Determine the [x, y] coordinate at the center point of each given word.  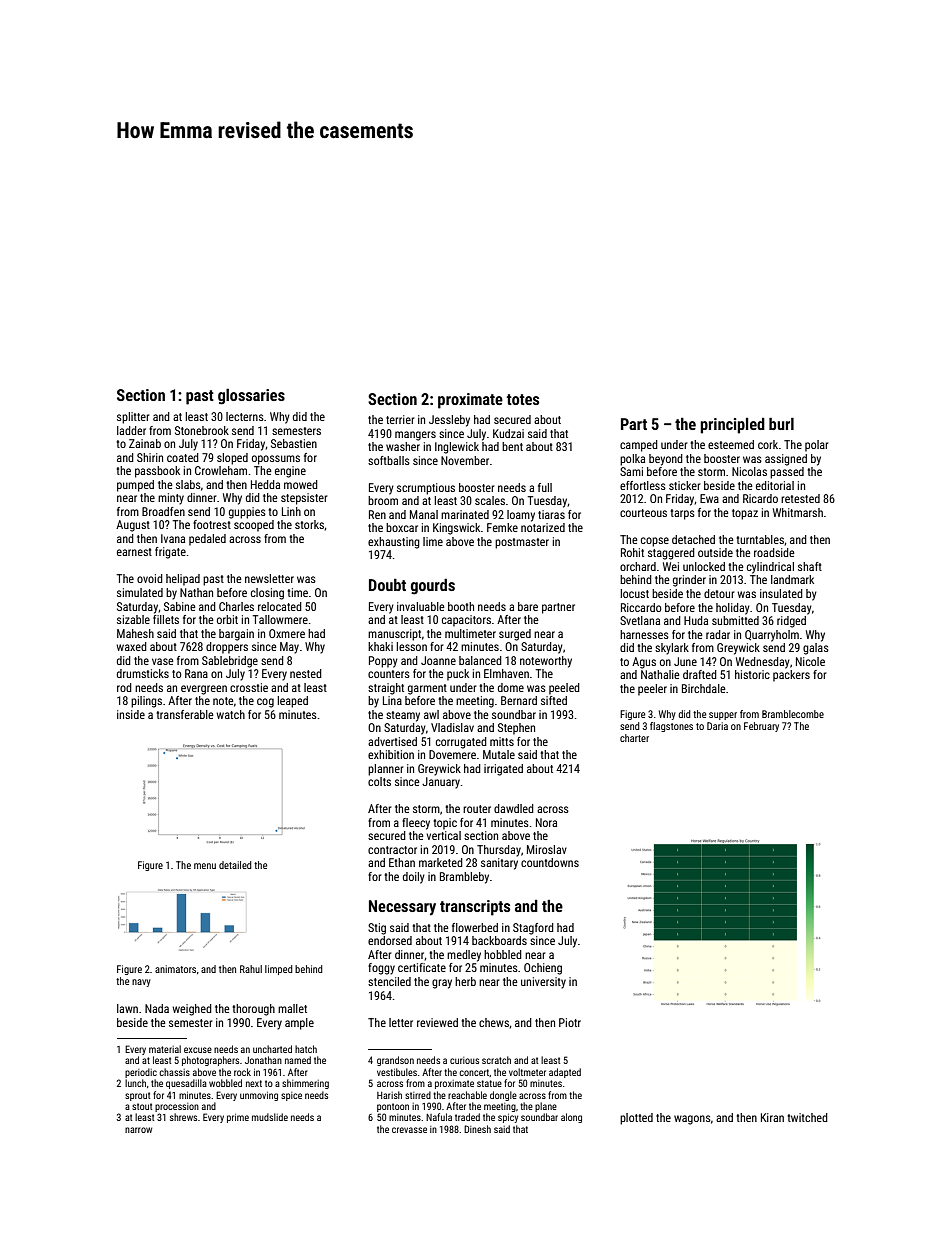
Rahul [251, 969]
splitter [133, 418]
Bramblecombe [793, 714]
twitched [807, 1117]
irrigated [503, 770]
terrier [400, 419]
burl [781, 424]
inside [131, 714]
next [254, 1083]
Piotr [570, 1022]
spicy [508, 1118]
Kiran [772, 1117]
